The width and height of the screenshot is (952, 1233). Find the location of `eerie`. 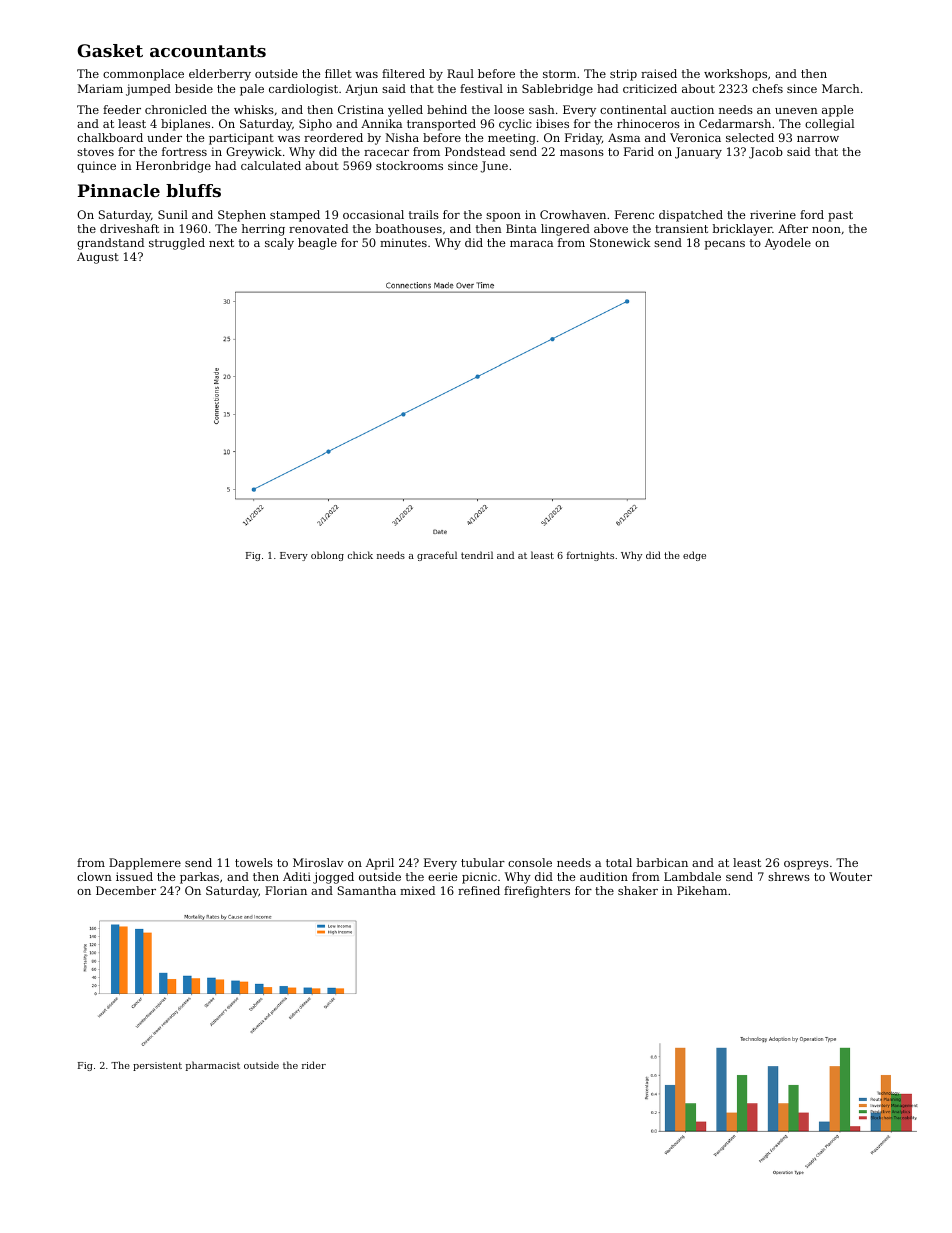

eerie is located at coordinates (442, 876).
